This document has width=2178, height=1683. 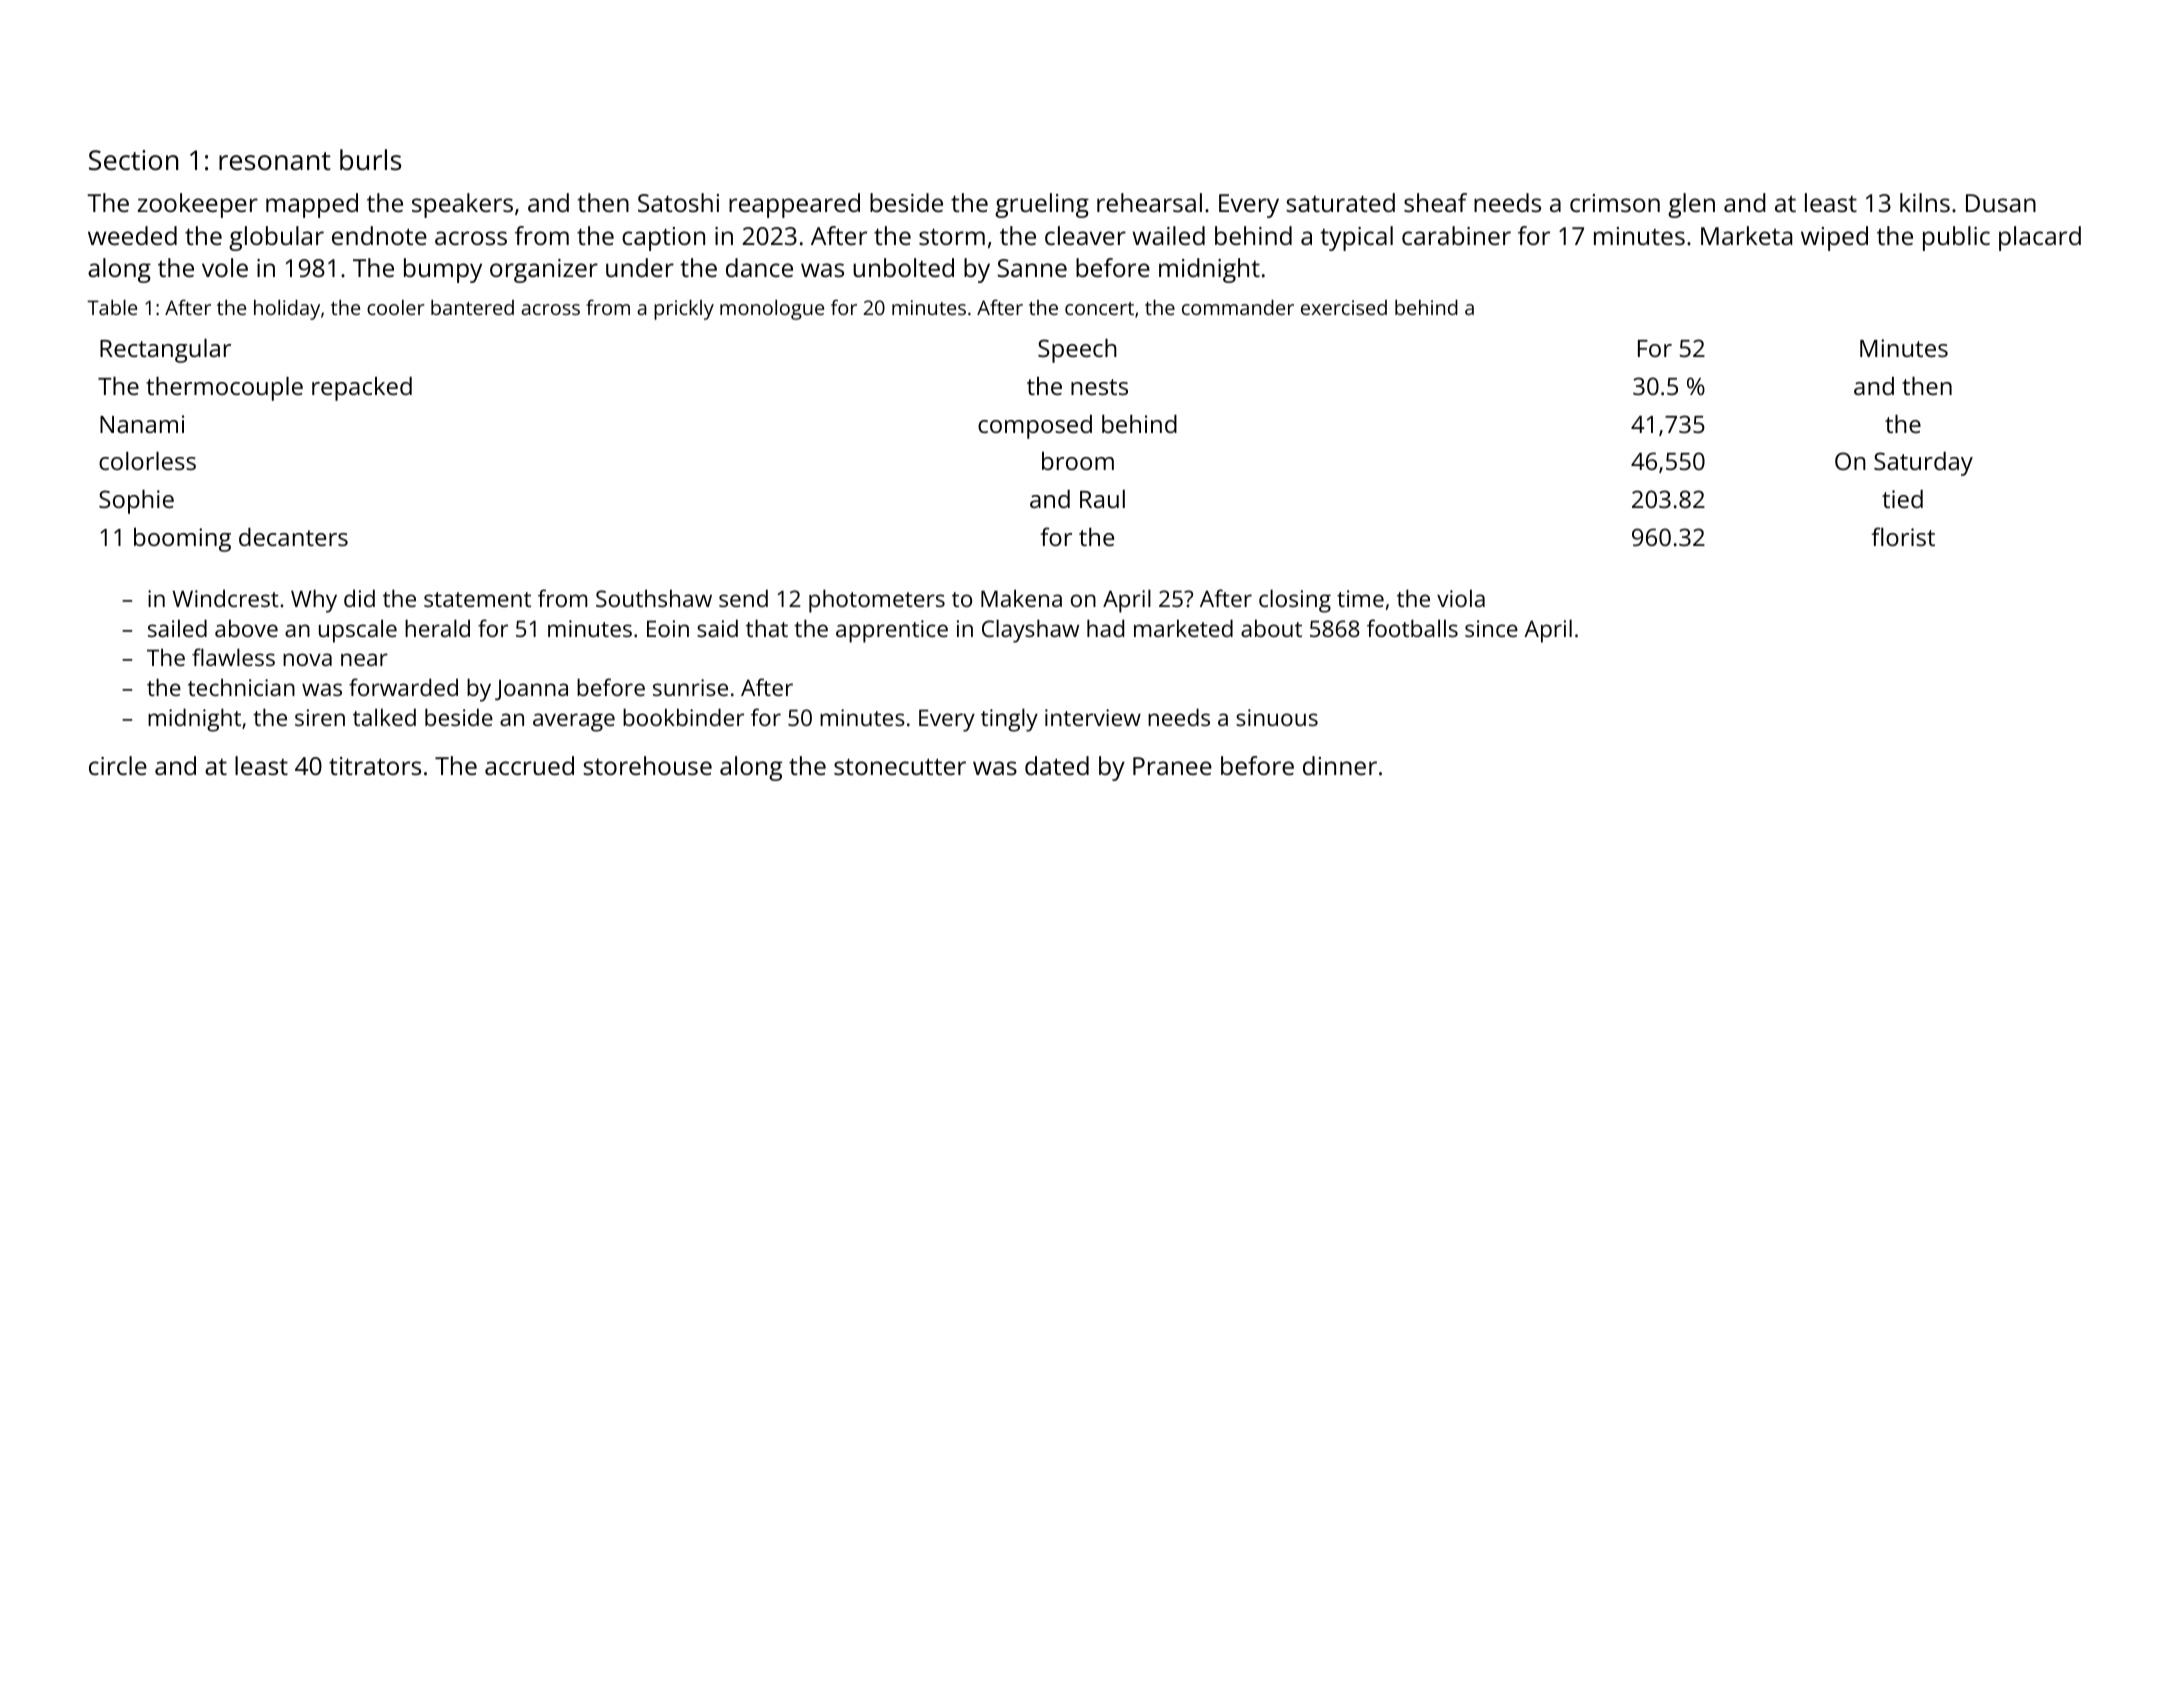 What do you see at coordinates (1923, 464) in the document?
I see `Saturday` at bounding box center [1923, 464].
